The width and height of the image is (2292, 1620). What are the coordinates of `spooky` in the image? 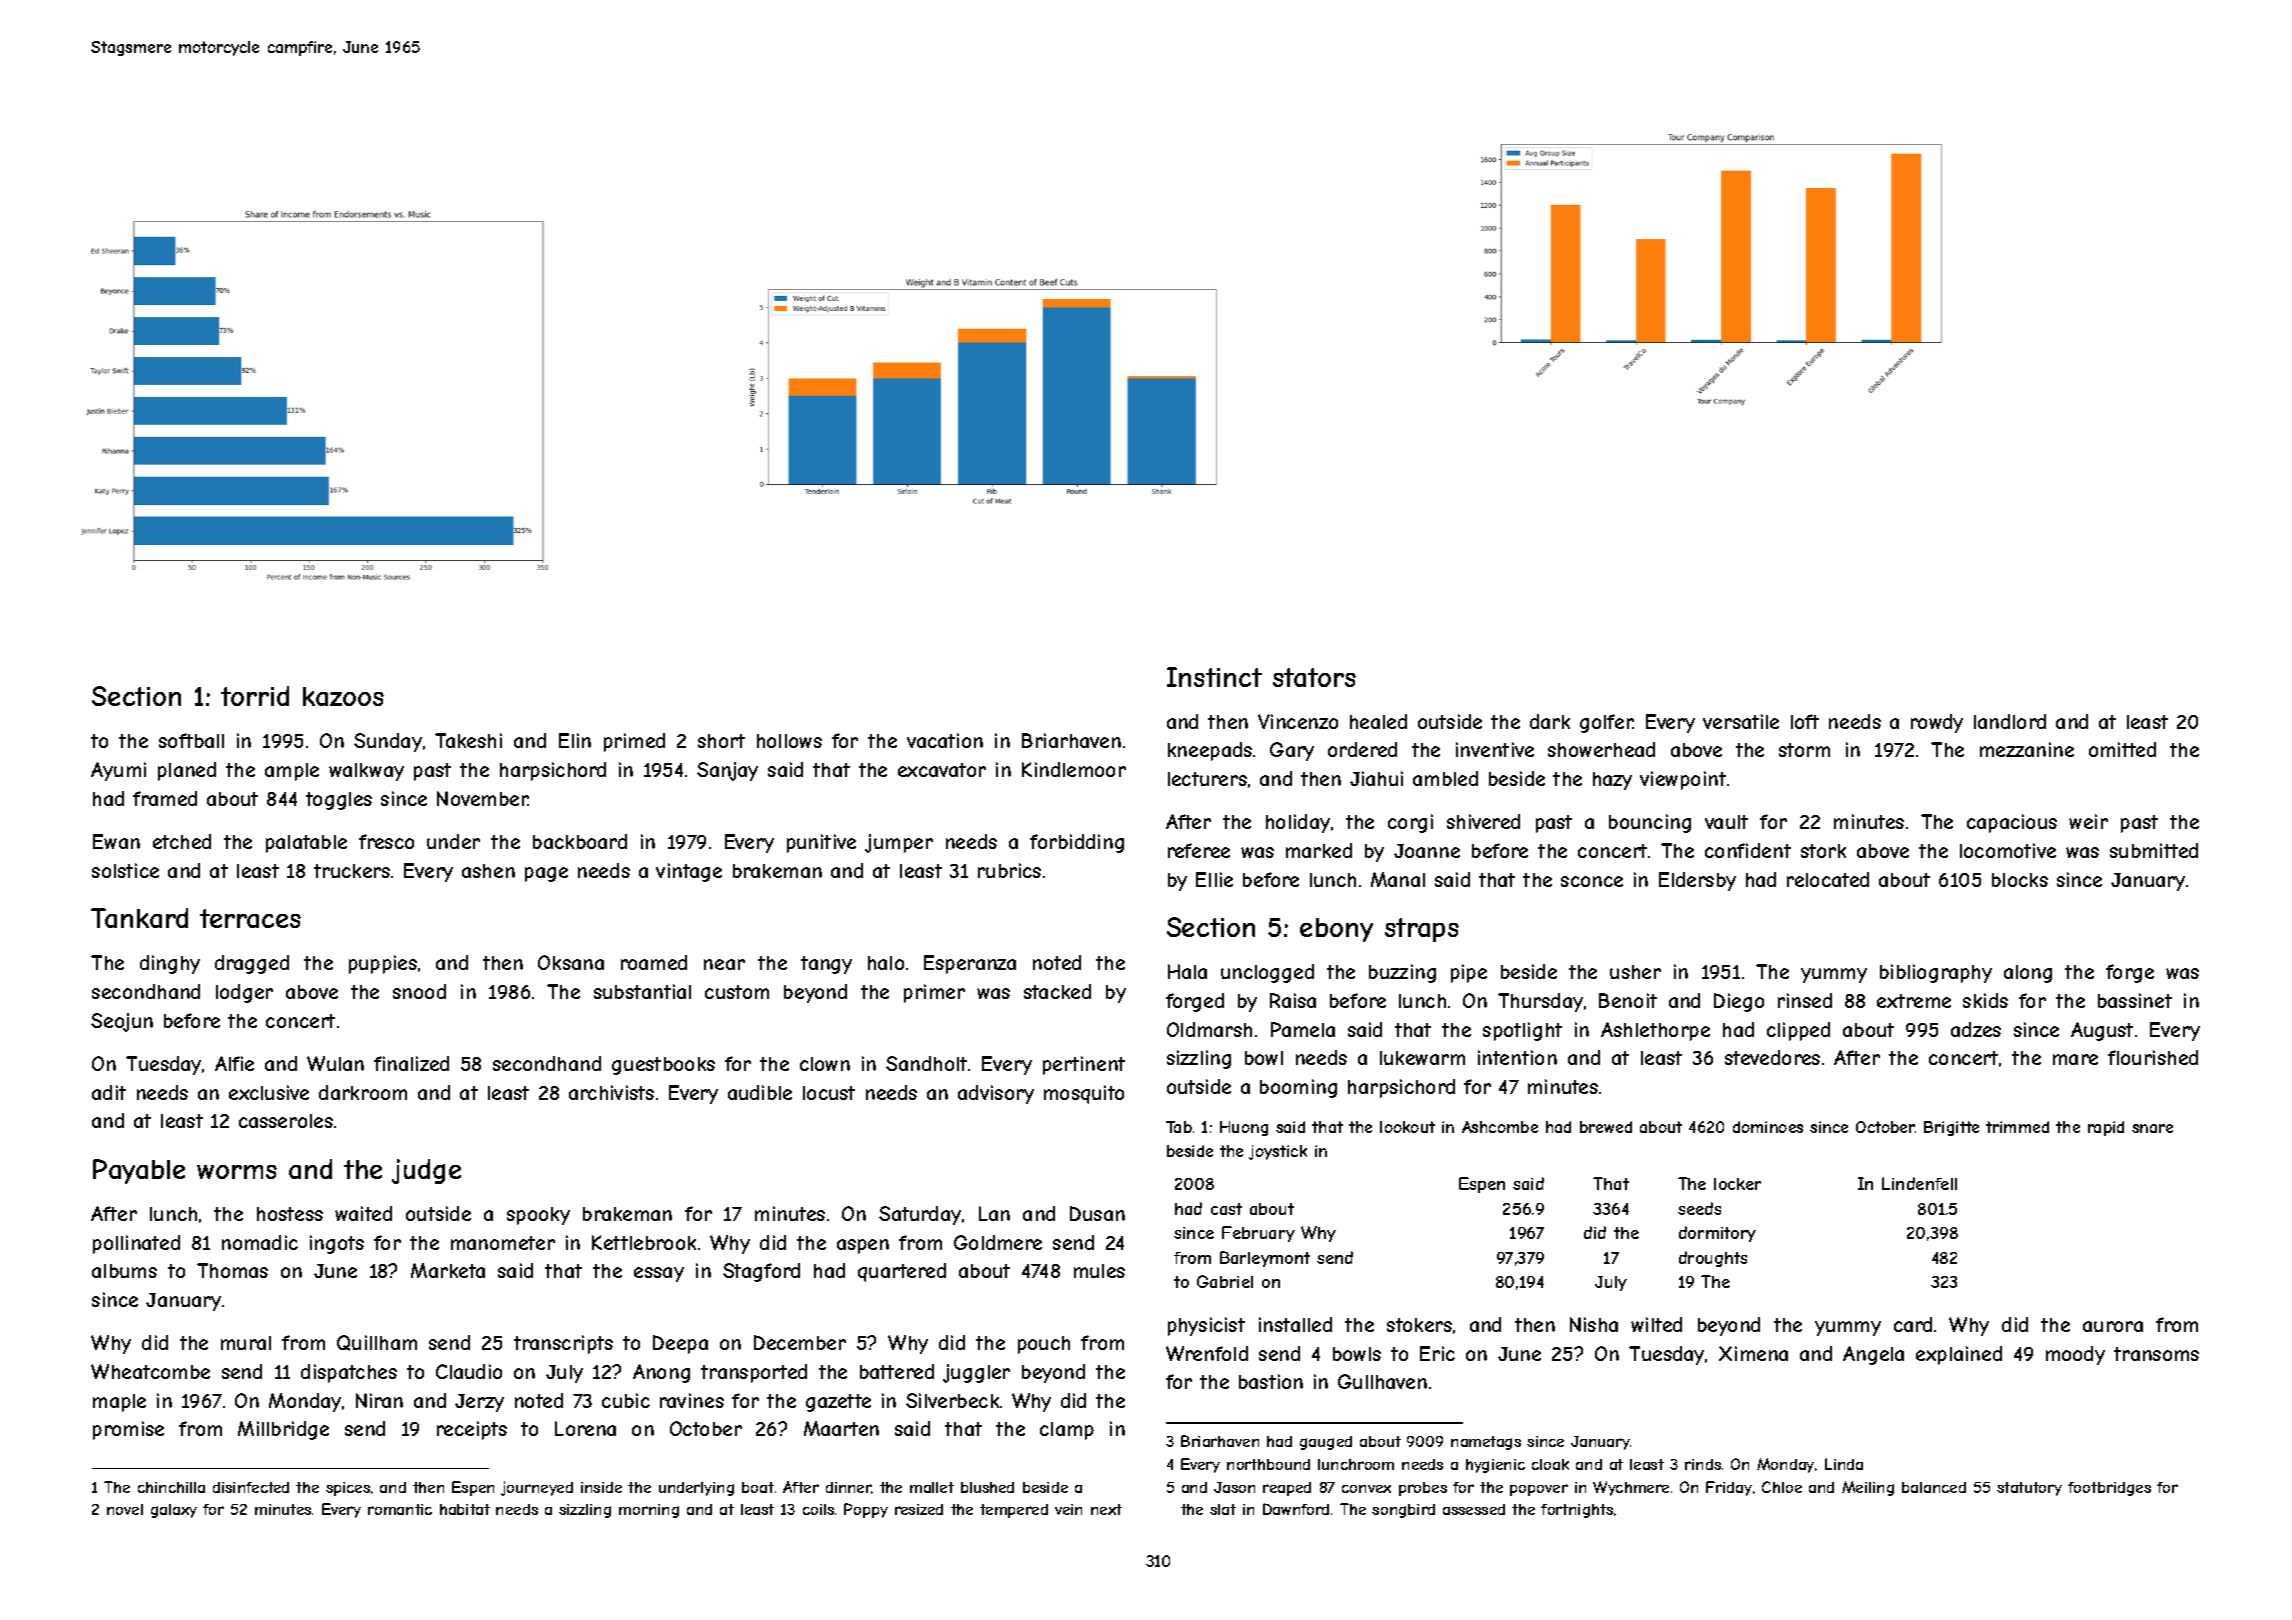 It's located at (538, 1216).
